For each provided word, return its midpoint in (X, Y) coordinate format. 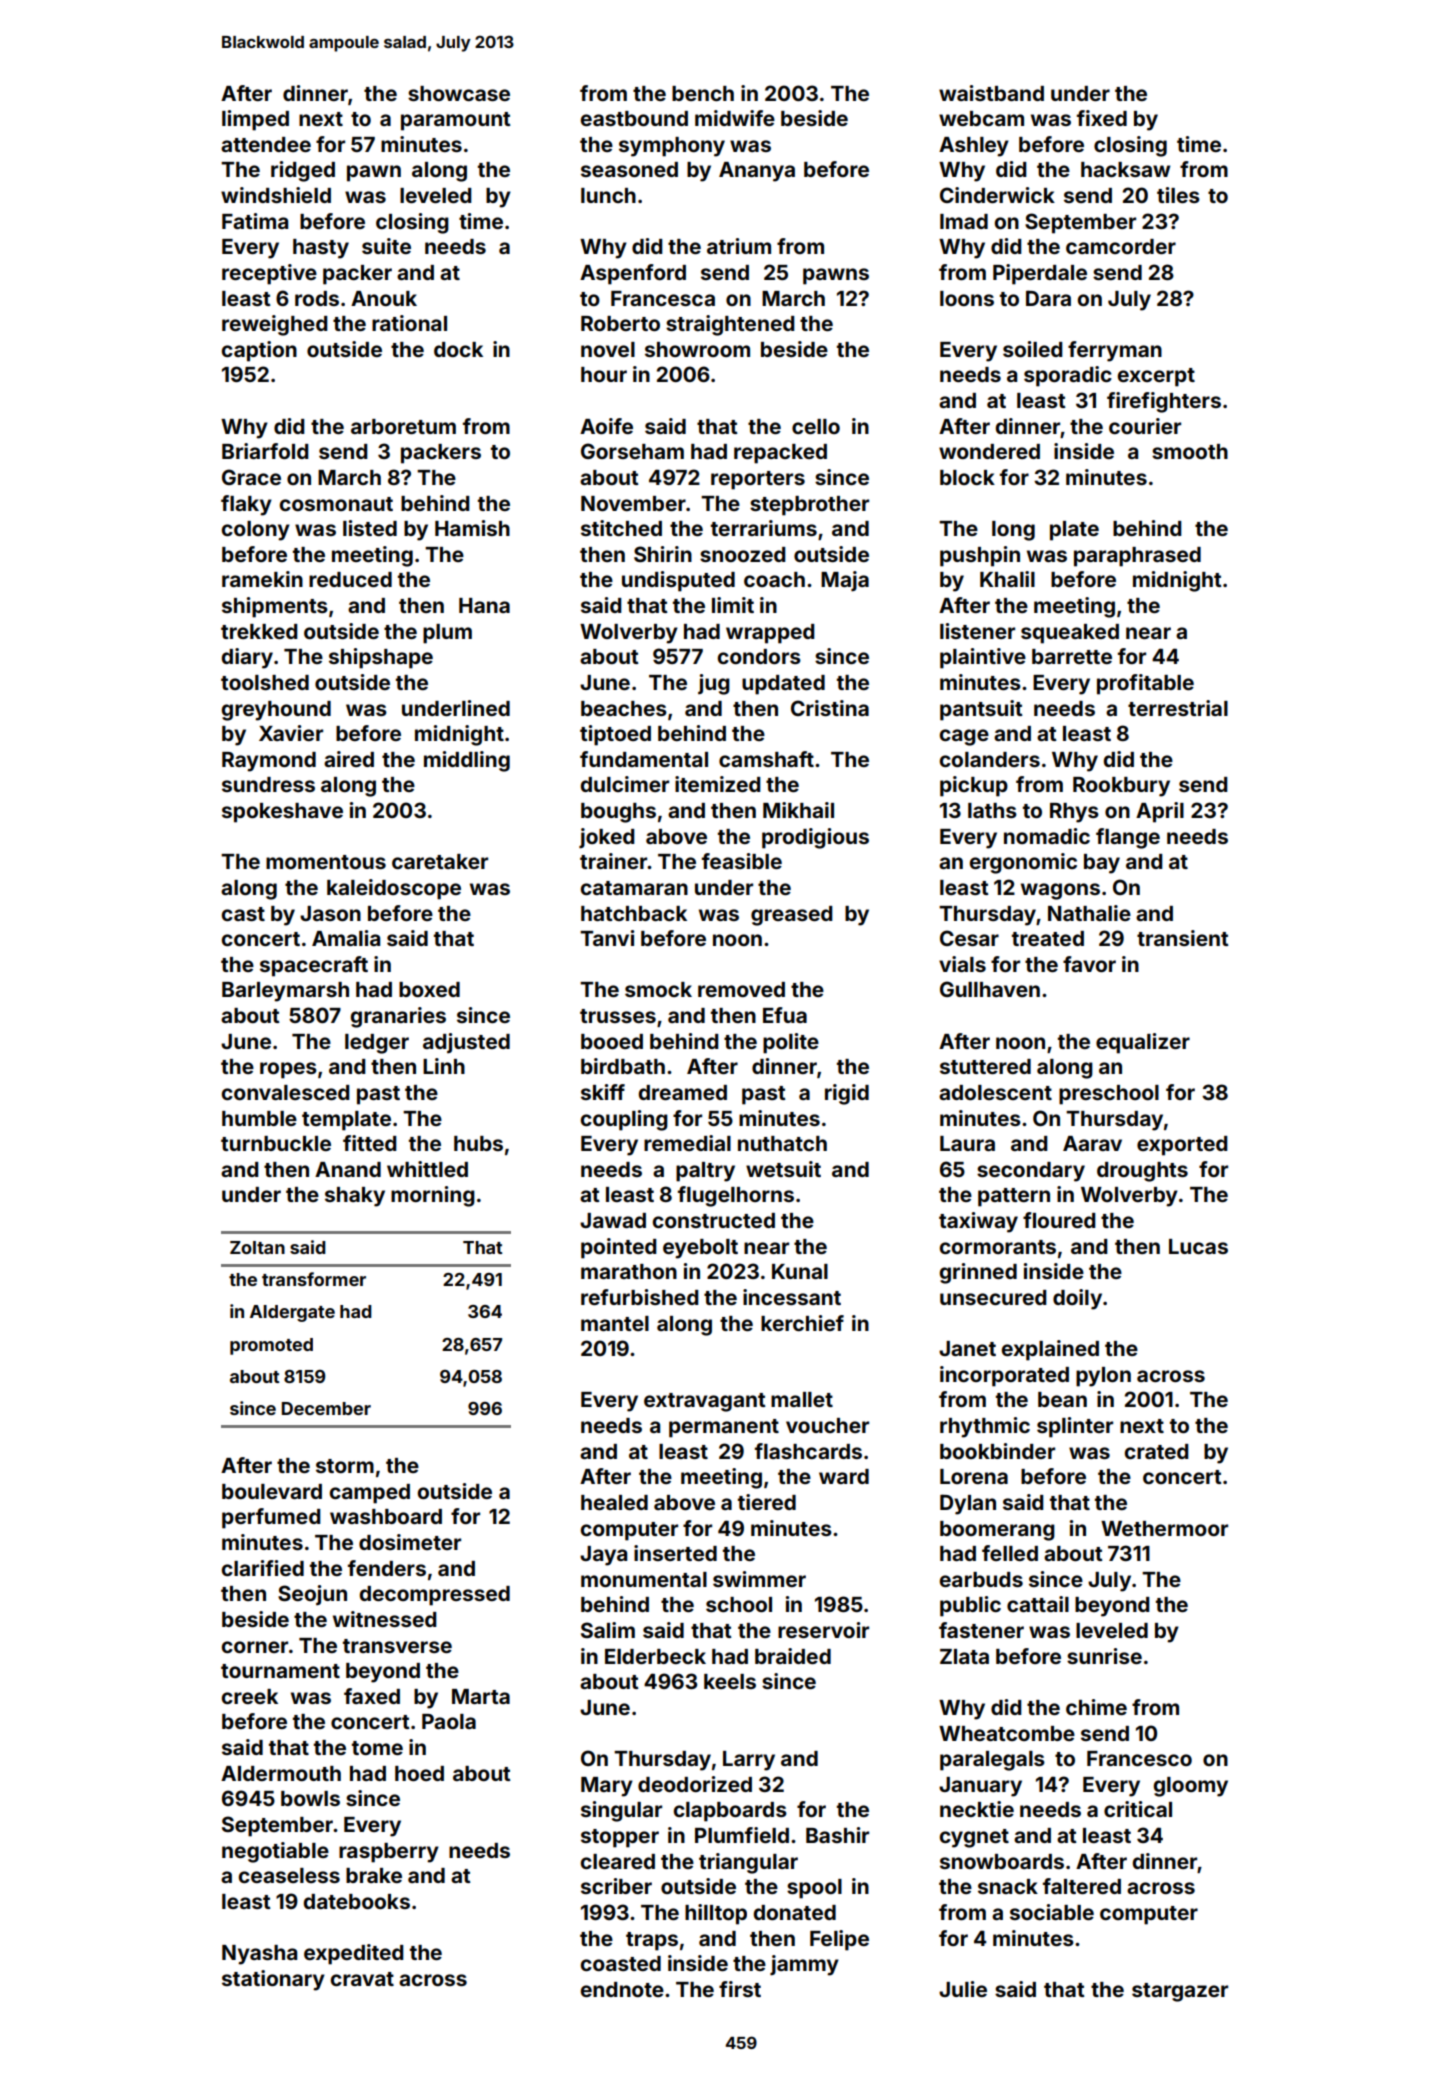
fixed (1102, 118)
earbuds (981, 1579)
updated (783, 685)
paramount (456, 121)
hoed (419, 1773)
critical (1138, 1809)
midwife (735, 118)
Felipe (839, 1940)
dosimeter (410, 1542)
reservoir (823, 1630)
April (1160, 812)
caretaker (440, 861)
